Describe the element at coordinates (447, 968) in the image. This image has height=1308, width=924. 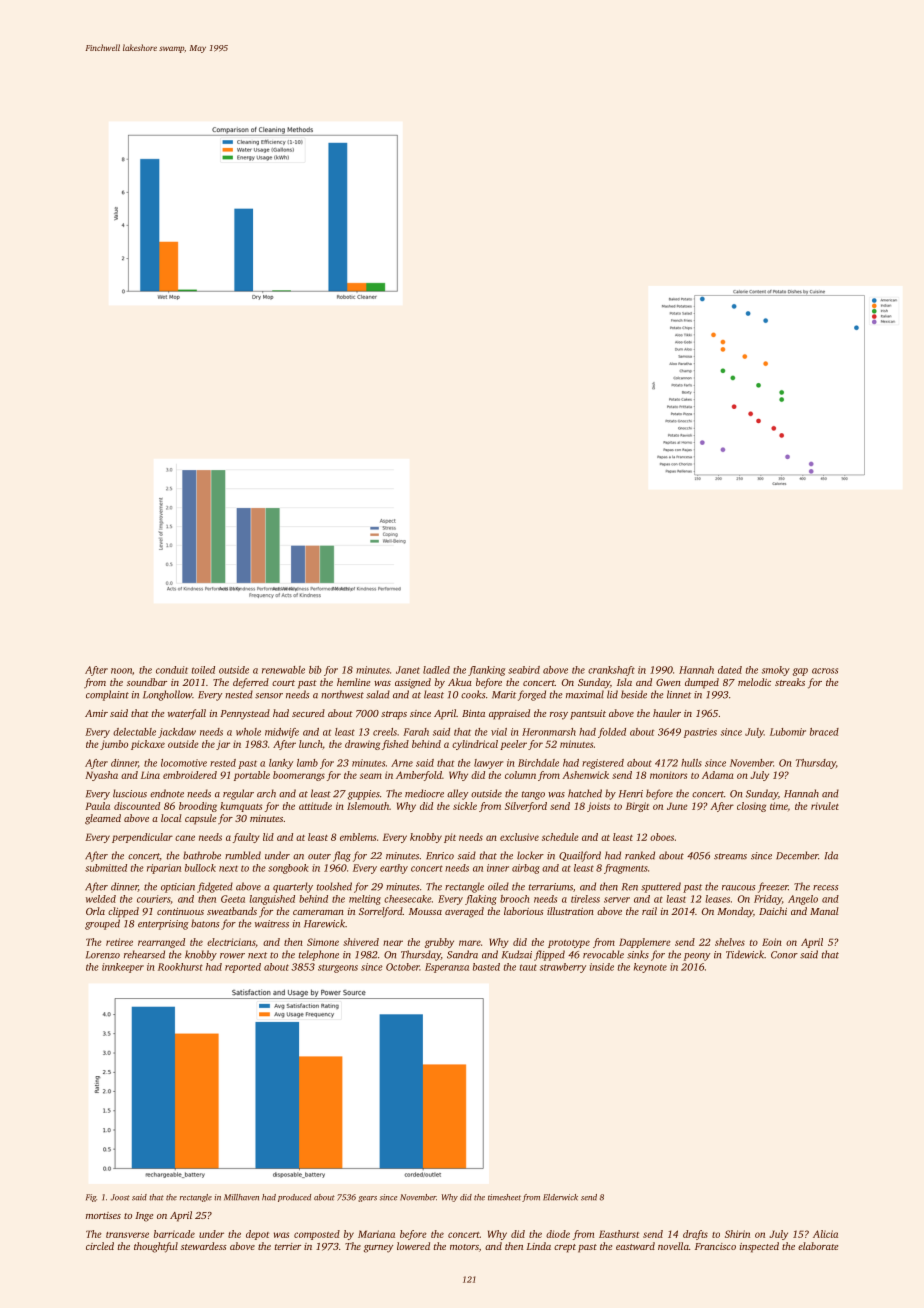
I see `Esperanza` at that location.
